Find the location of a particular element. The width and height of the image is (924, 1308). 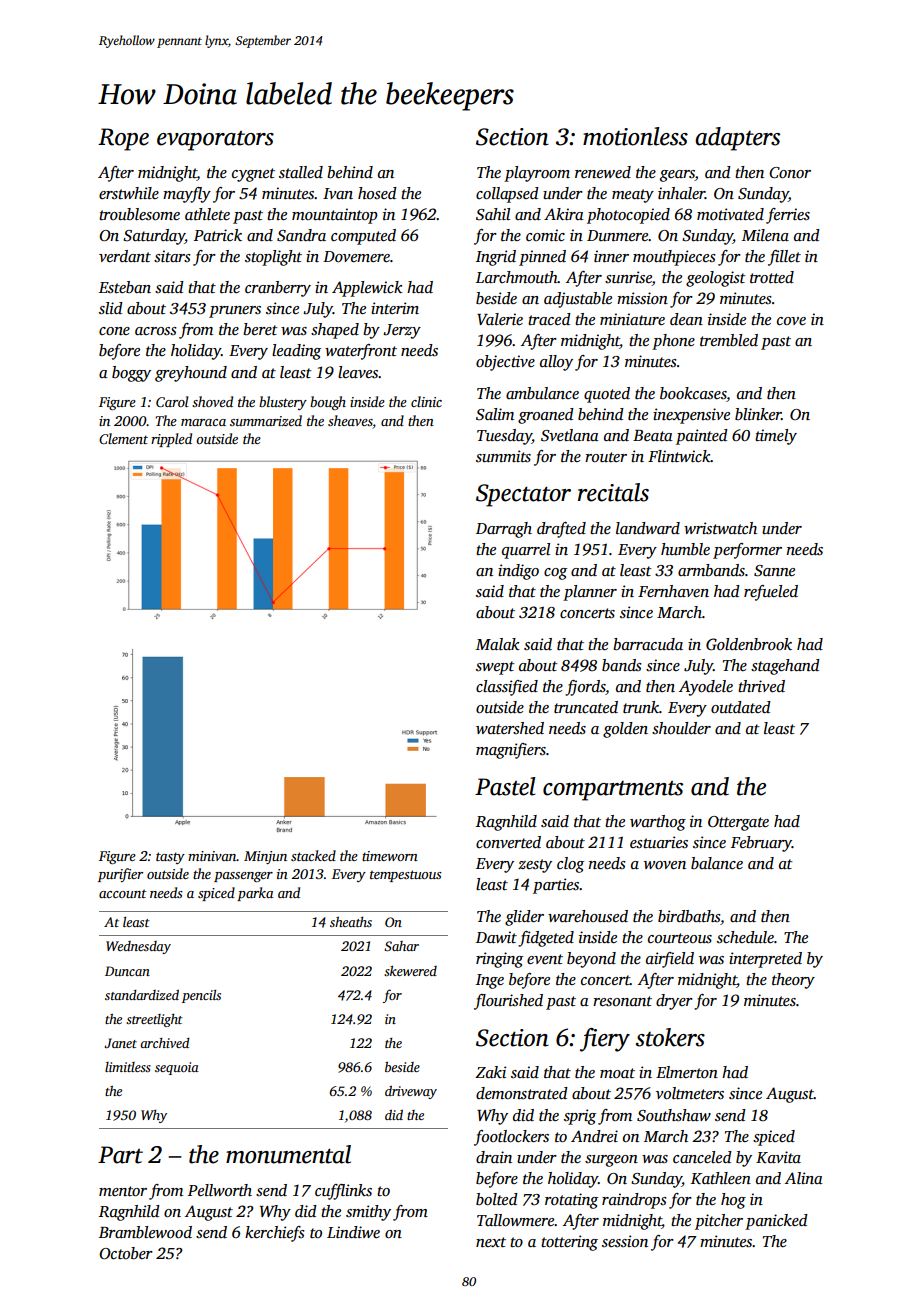

summarized is located at coordinates (266, 420).
